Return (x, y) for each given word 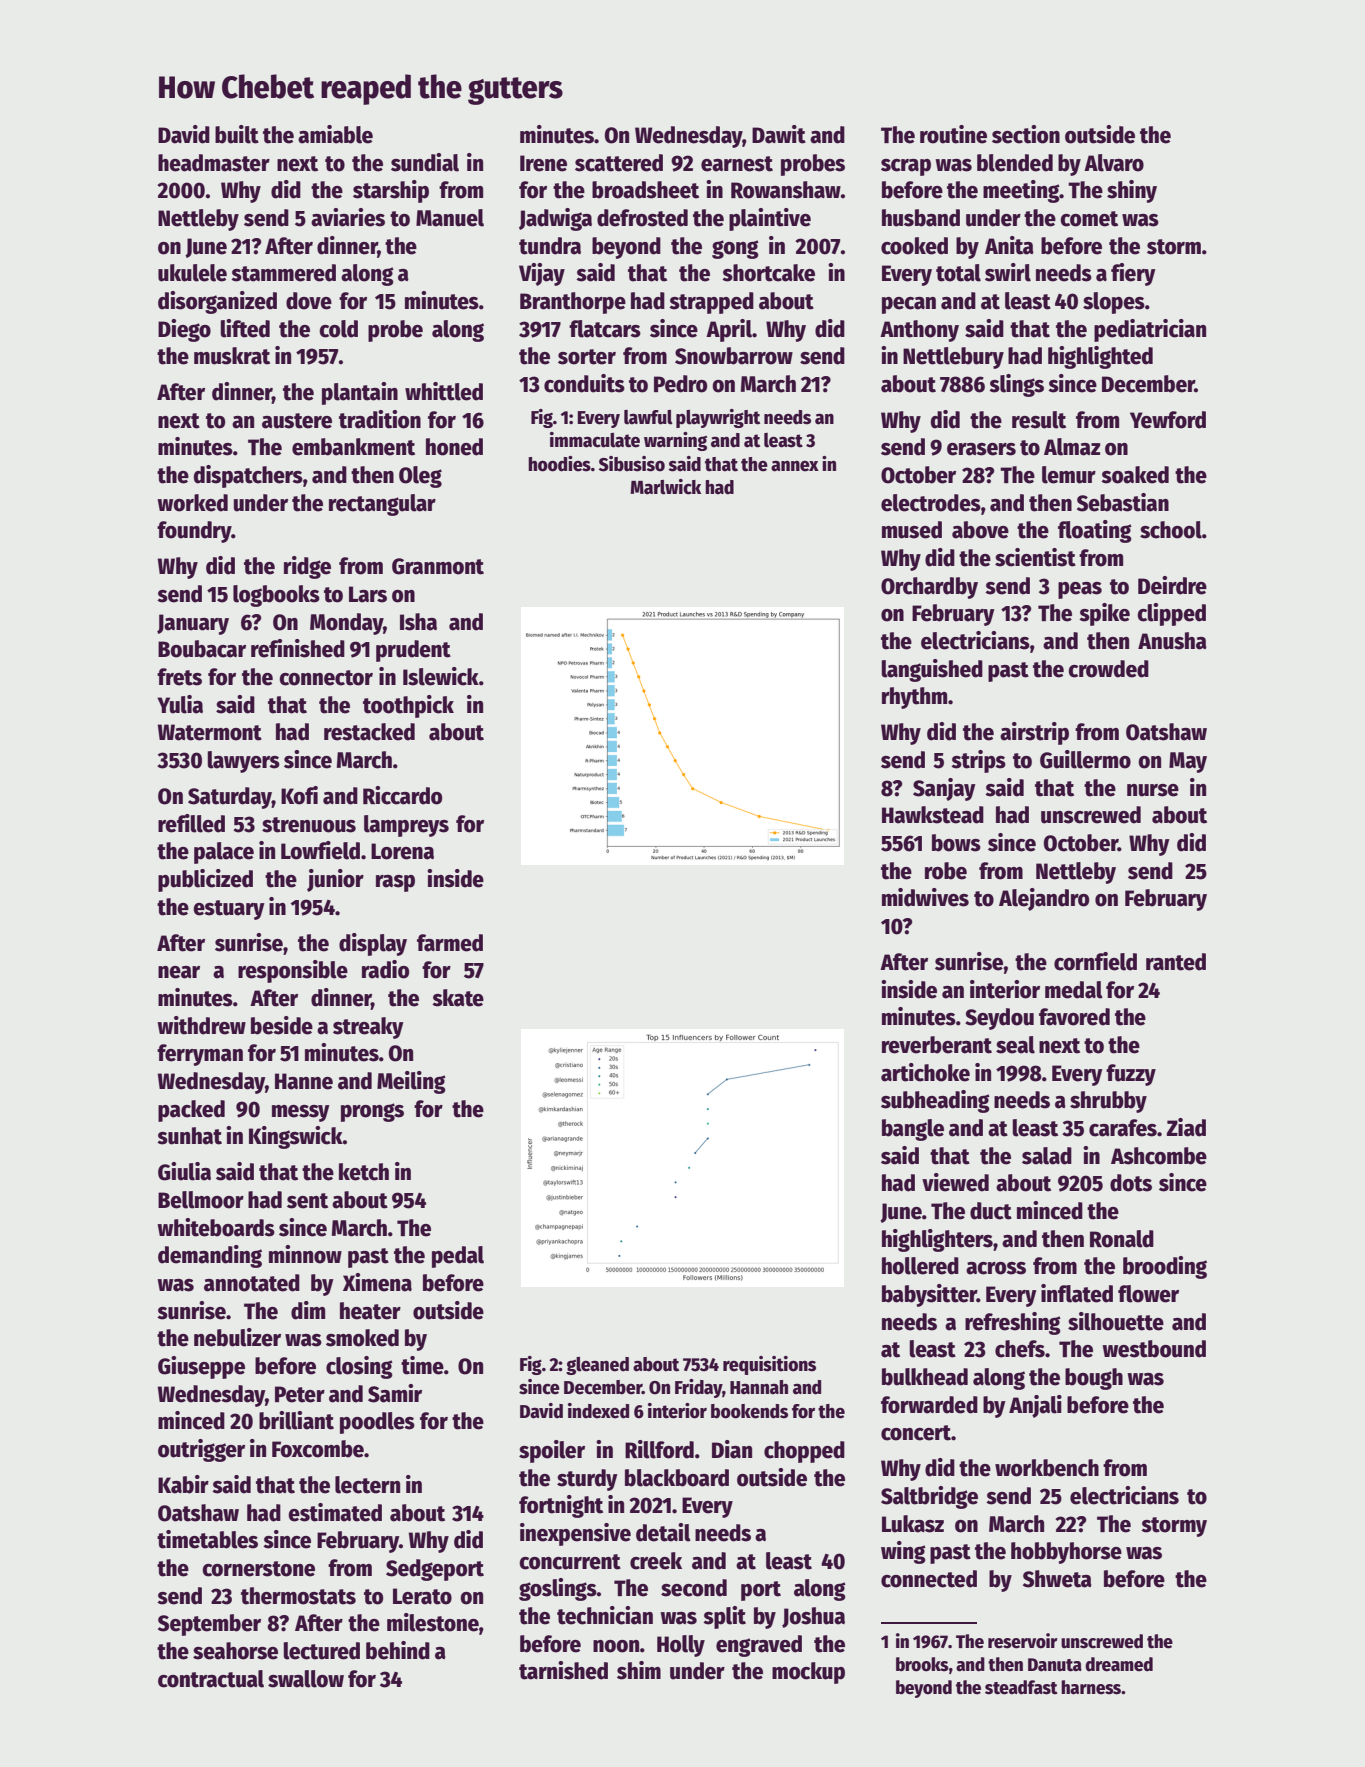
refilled (191, 823)
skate (458, 998)
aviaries (348, 217)
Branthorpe (573, 303)
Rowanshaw (786, 190)
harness (1091, 1687)
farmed (450, 943)
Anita (1009, 245)
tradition (380, 419)
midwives (925, 897)
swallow (306, 1679)
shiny (1132, 191)
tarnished (563, 1670)
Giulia (184, 1171)
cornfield (1095, 961)
